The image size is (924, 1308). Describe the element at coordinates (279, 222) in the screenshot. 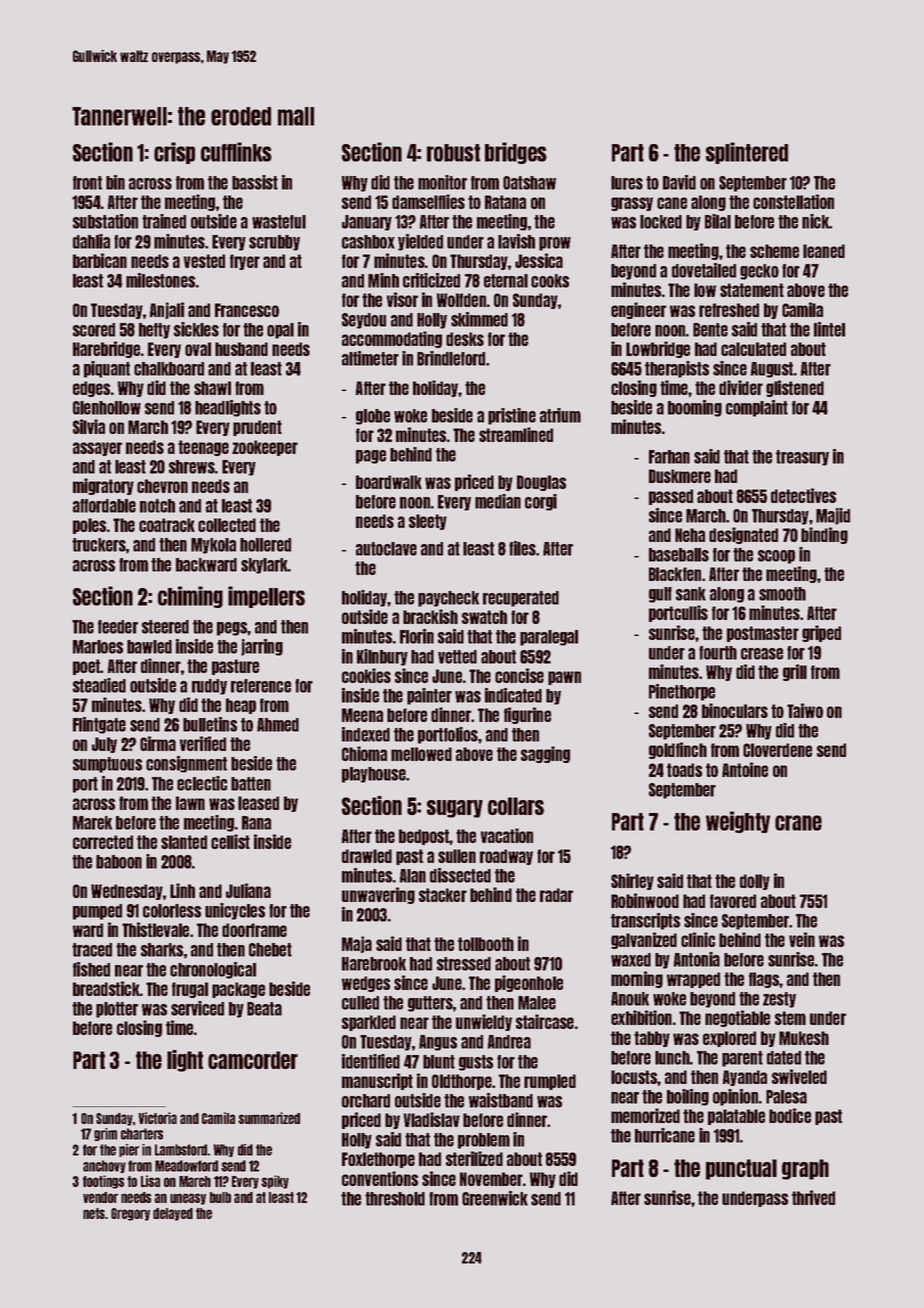

I see `wasteful` at that location.
